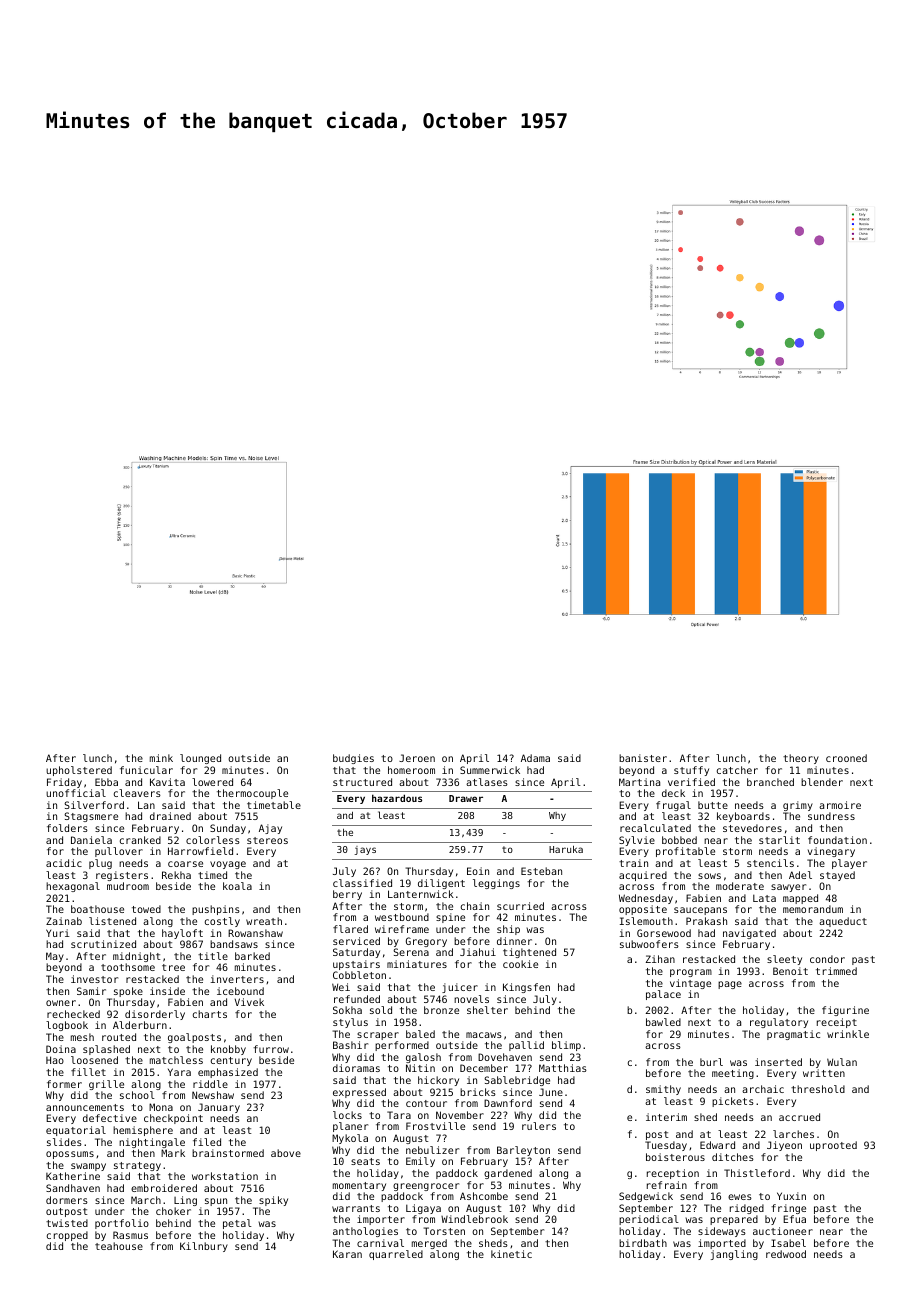  What do you see at coordinates (286, 1153) in the screenshot?
I see `above` at bounding box center [286, 1153].
